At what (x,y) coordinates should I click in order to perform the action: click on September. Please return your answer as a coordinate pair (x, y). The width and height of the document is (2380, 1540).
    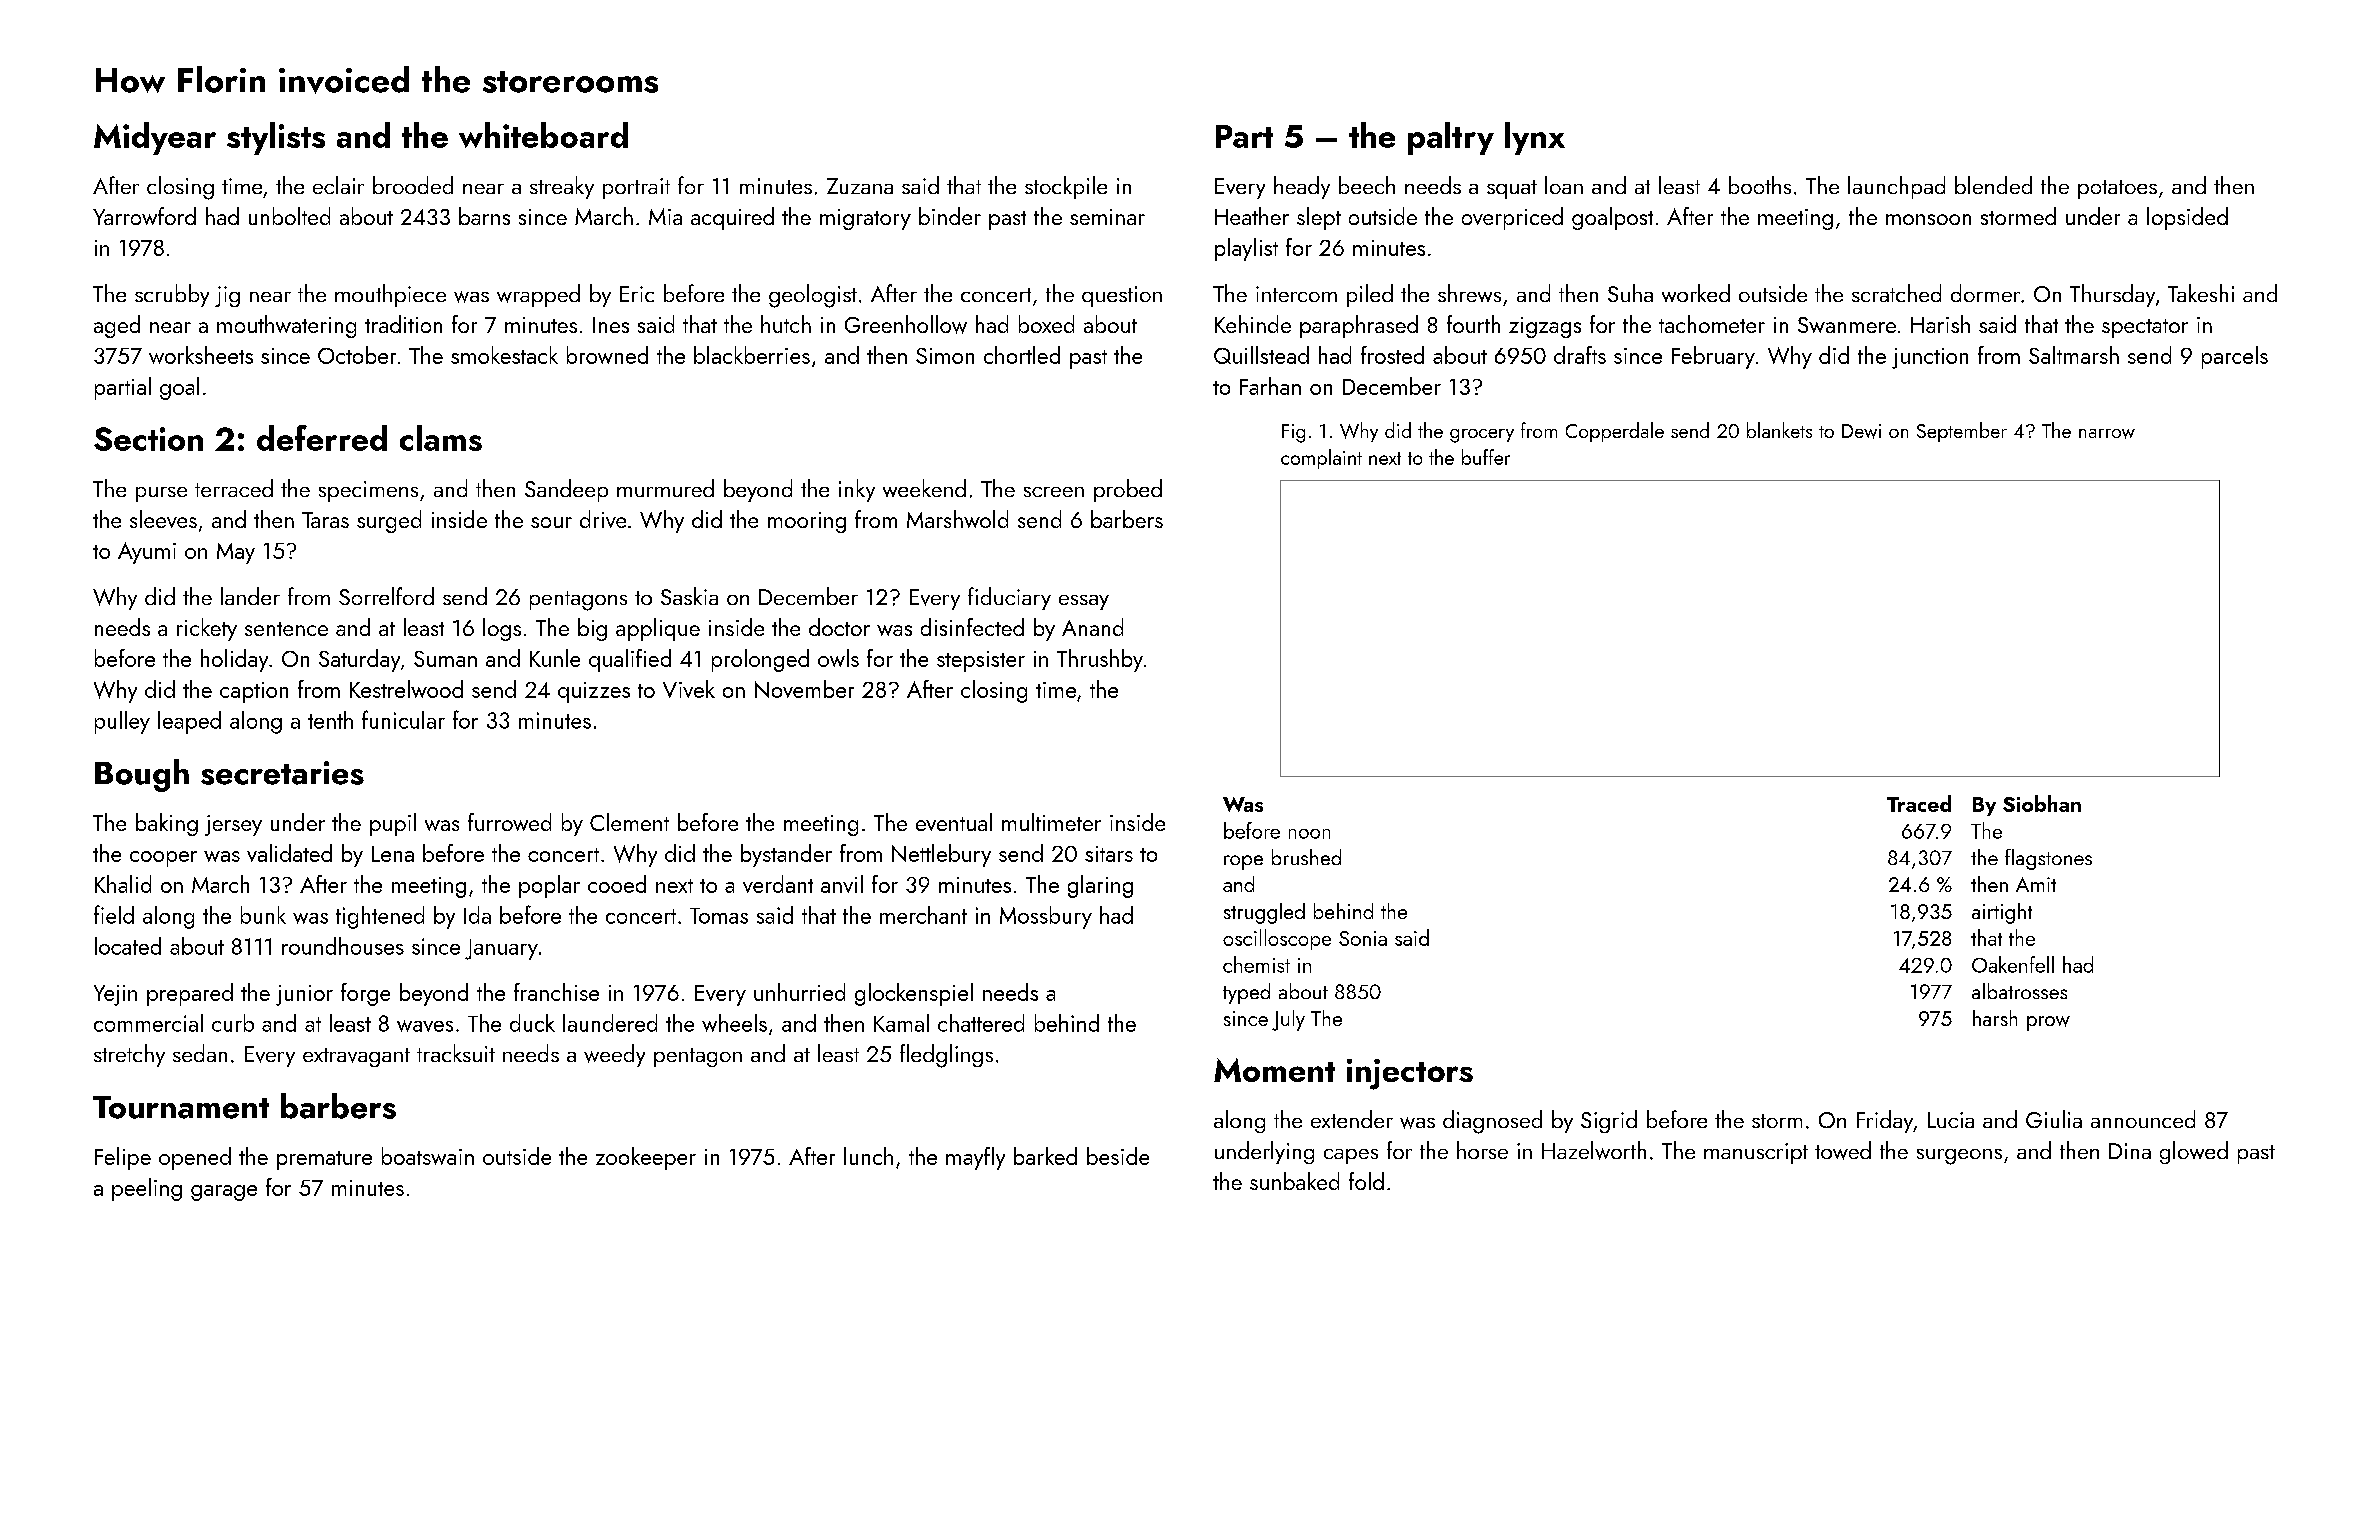
    Looking at the image, I should click on (1962, 432).
